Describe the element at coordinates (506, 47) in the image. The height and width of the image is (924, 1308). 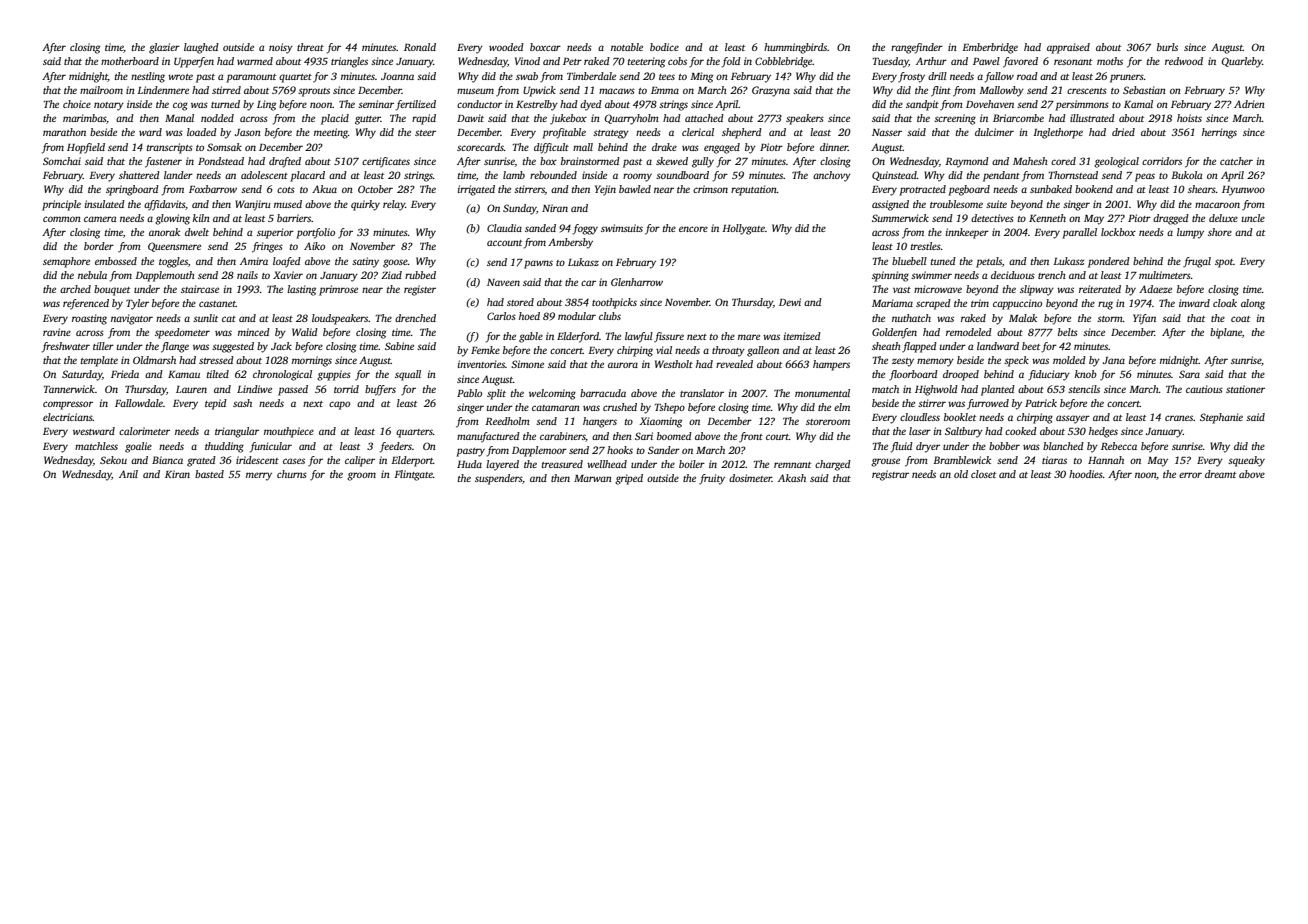
I see `wooded` at that location.
